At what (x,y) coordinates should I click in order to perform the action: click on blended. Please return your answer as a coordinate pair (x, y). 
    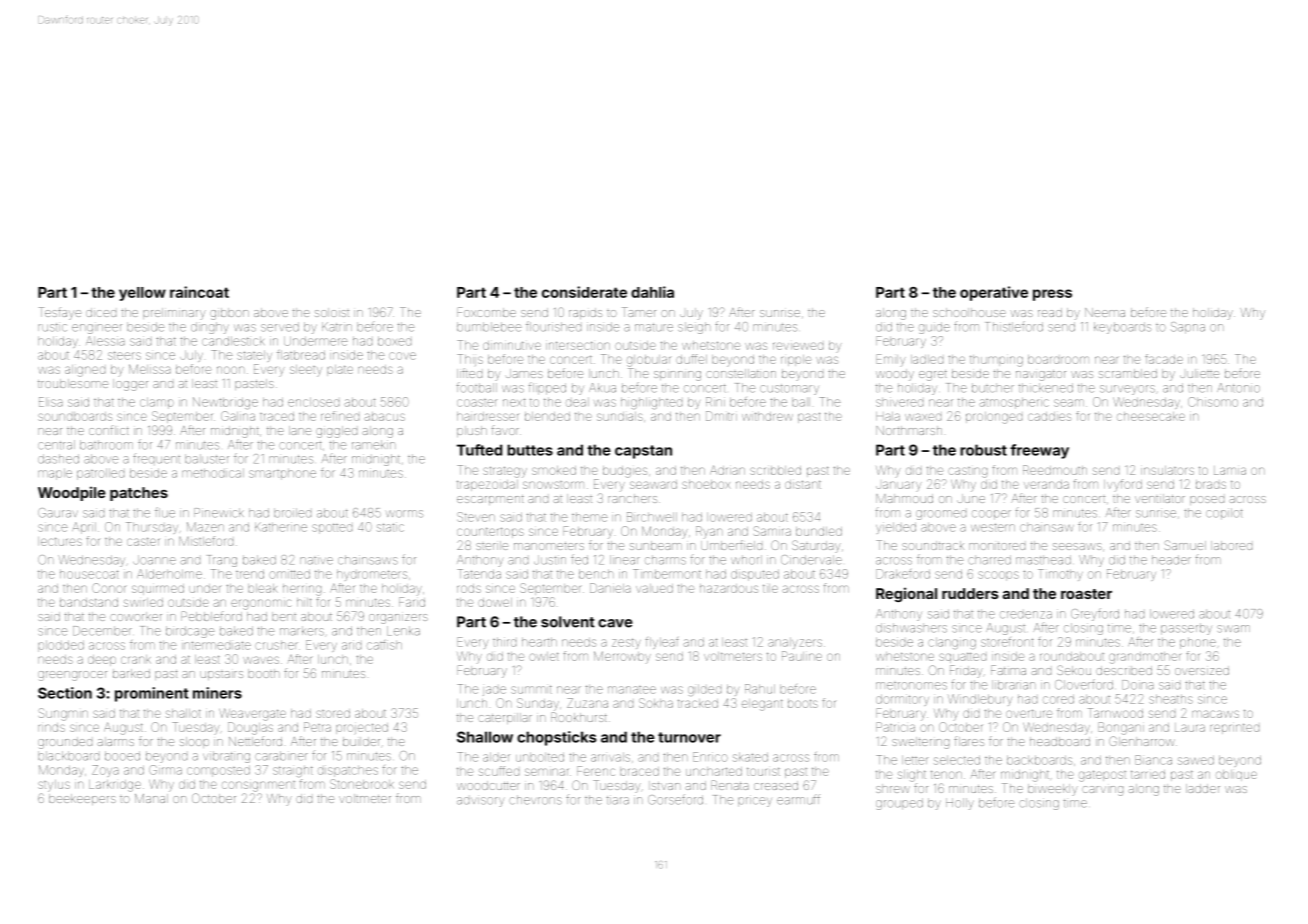
    Looking at the image, I should click on (547, 416).
